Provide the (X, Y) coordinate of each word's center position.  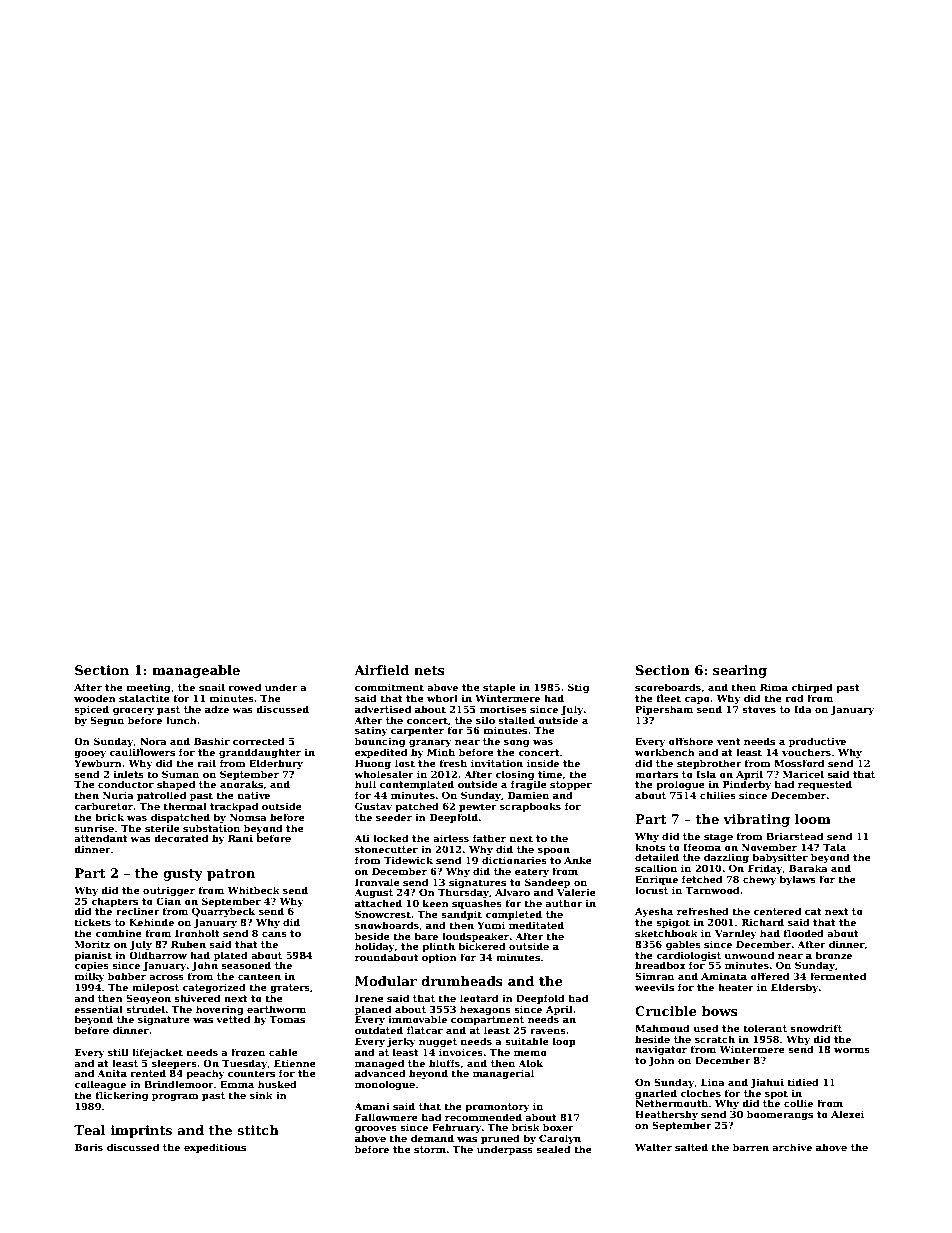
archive (792, 1147)
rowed (244, 687)
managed (379, 1064)
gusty (183, 875)
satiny (371, 731)
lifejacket (157, 1053)
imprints (141, 1131)
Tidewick (408, 860)
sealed (553, 1149)
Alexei (847, 1114)
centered (777, 911)
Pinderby (747, 785)
